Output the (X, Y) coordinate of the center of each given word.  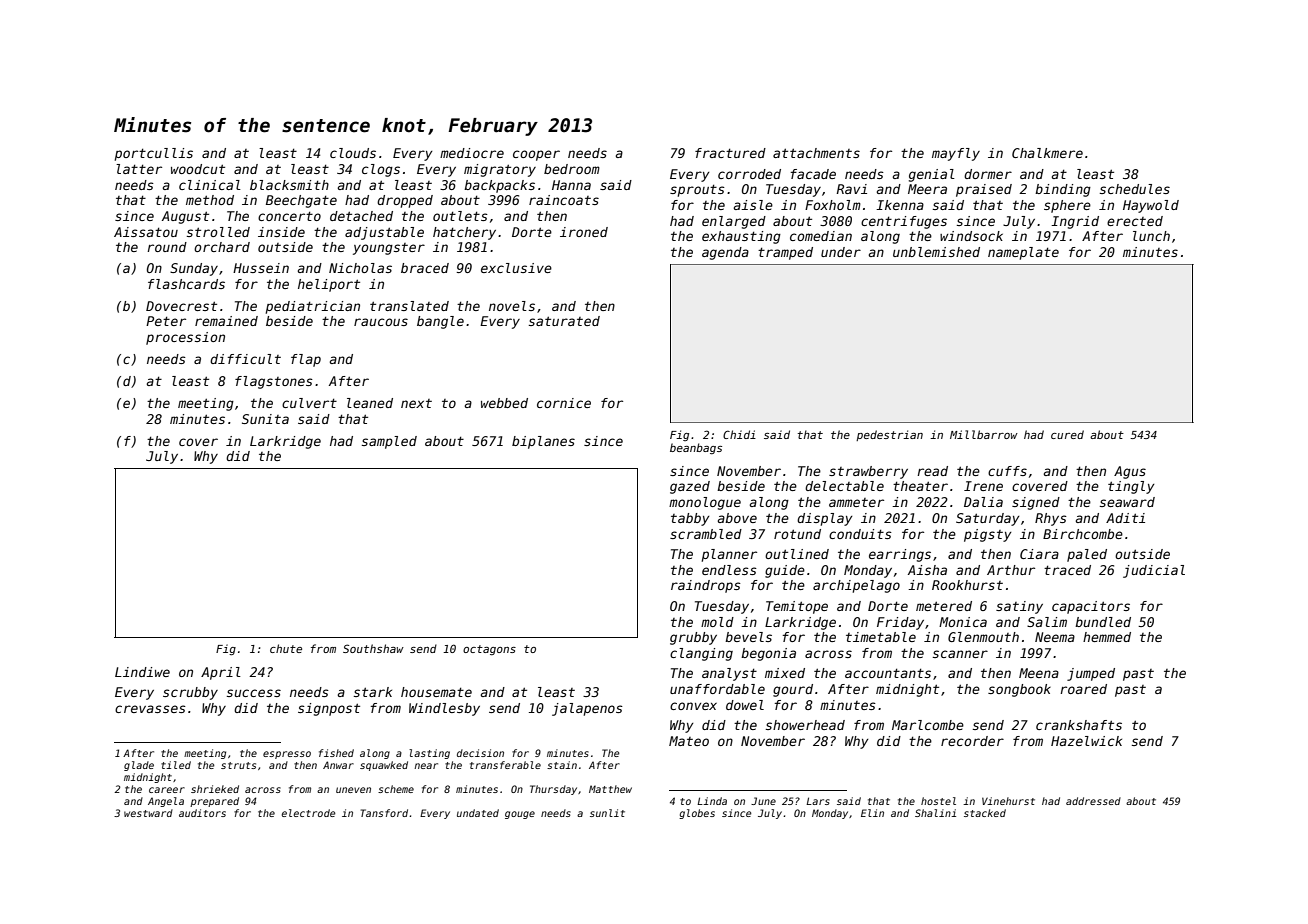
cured (1067, 434)
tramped (785, 253)
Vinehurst (1008, 801)
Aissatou (146, 232)
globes (697, 814)
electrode (309, 813)
